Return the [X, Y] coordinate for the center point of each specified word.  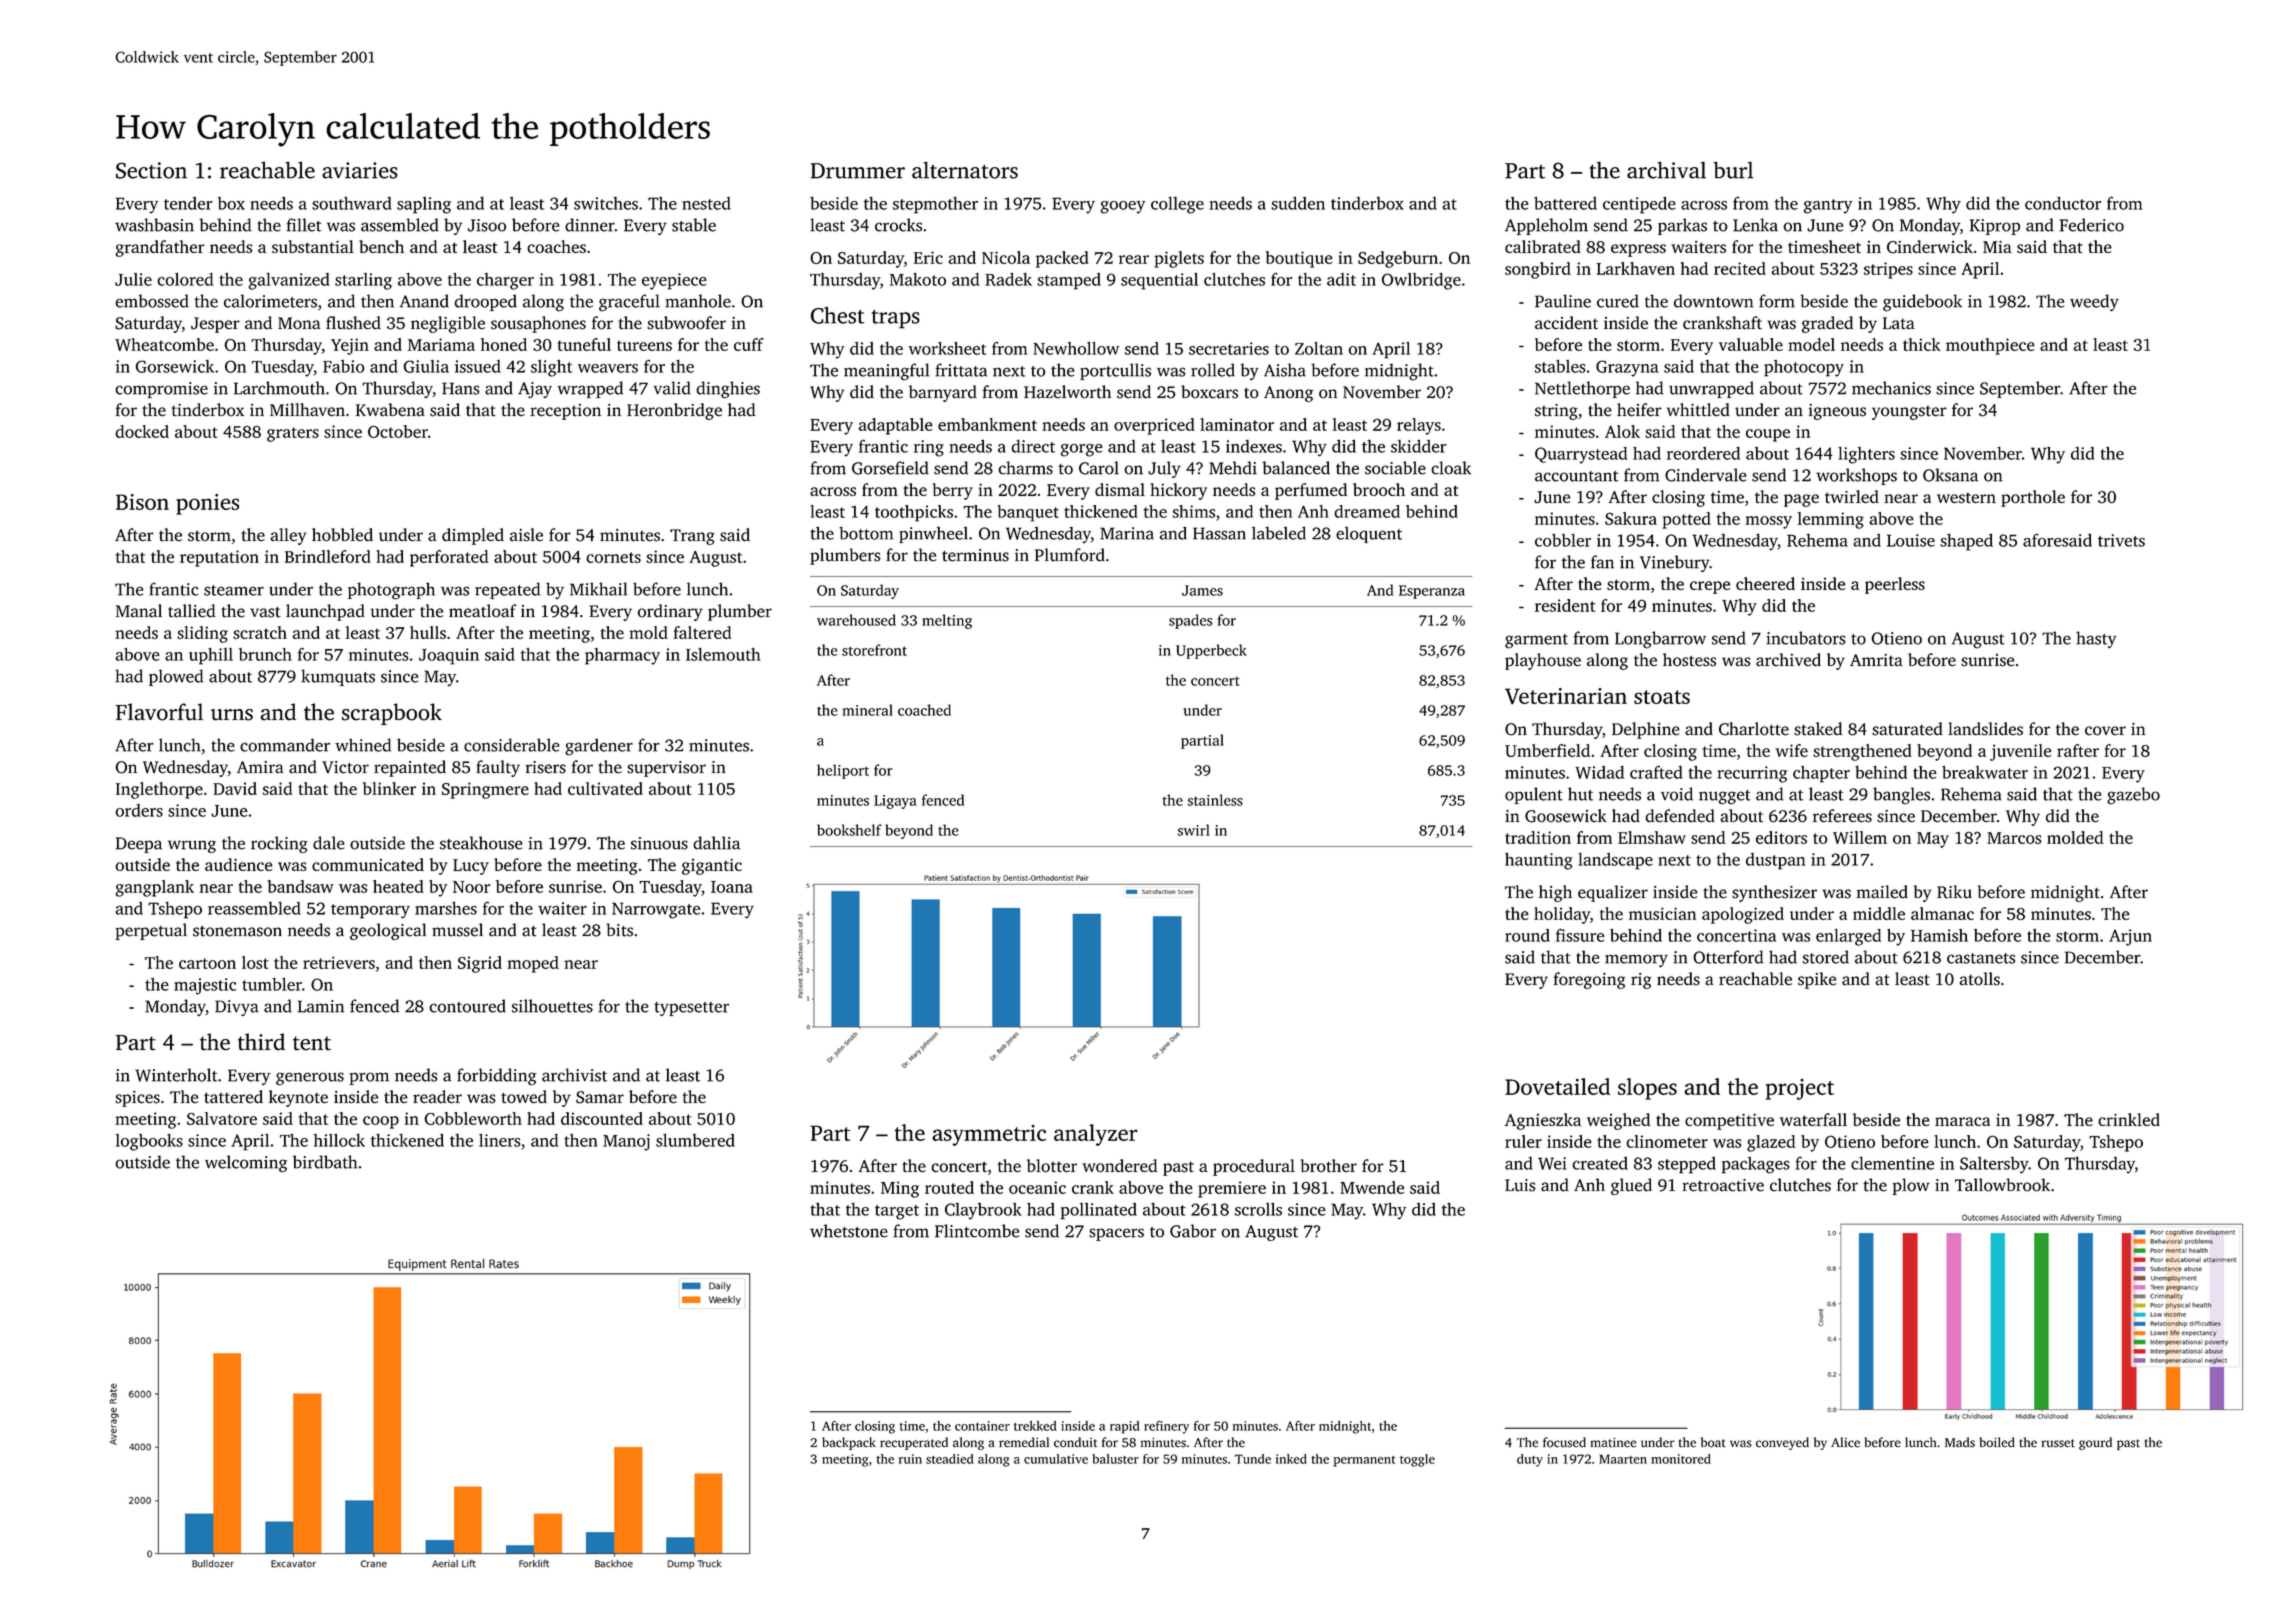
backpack [849, 1443]
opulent [1534, 795]
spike [1817, 980]
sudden [1298, 203]
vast [265, 612]
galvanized [289, 281]
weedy [2094, 302]
